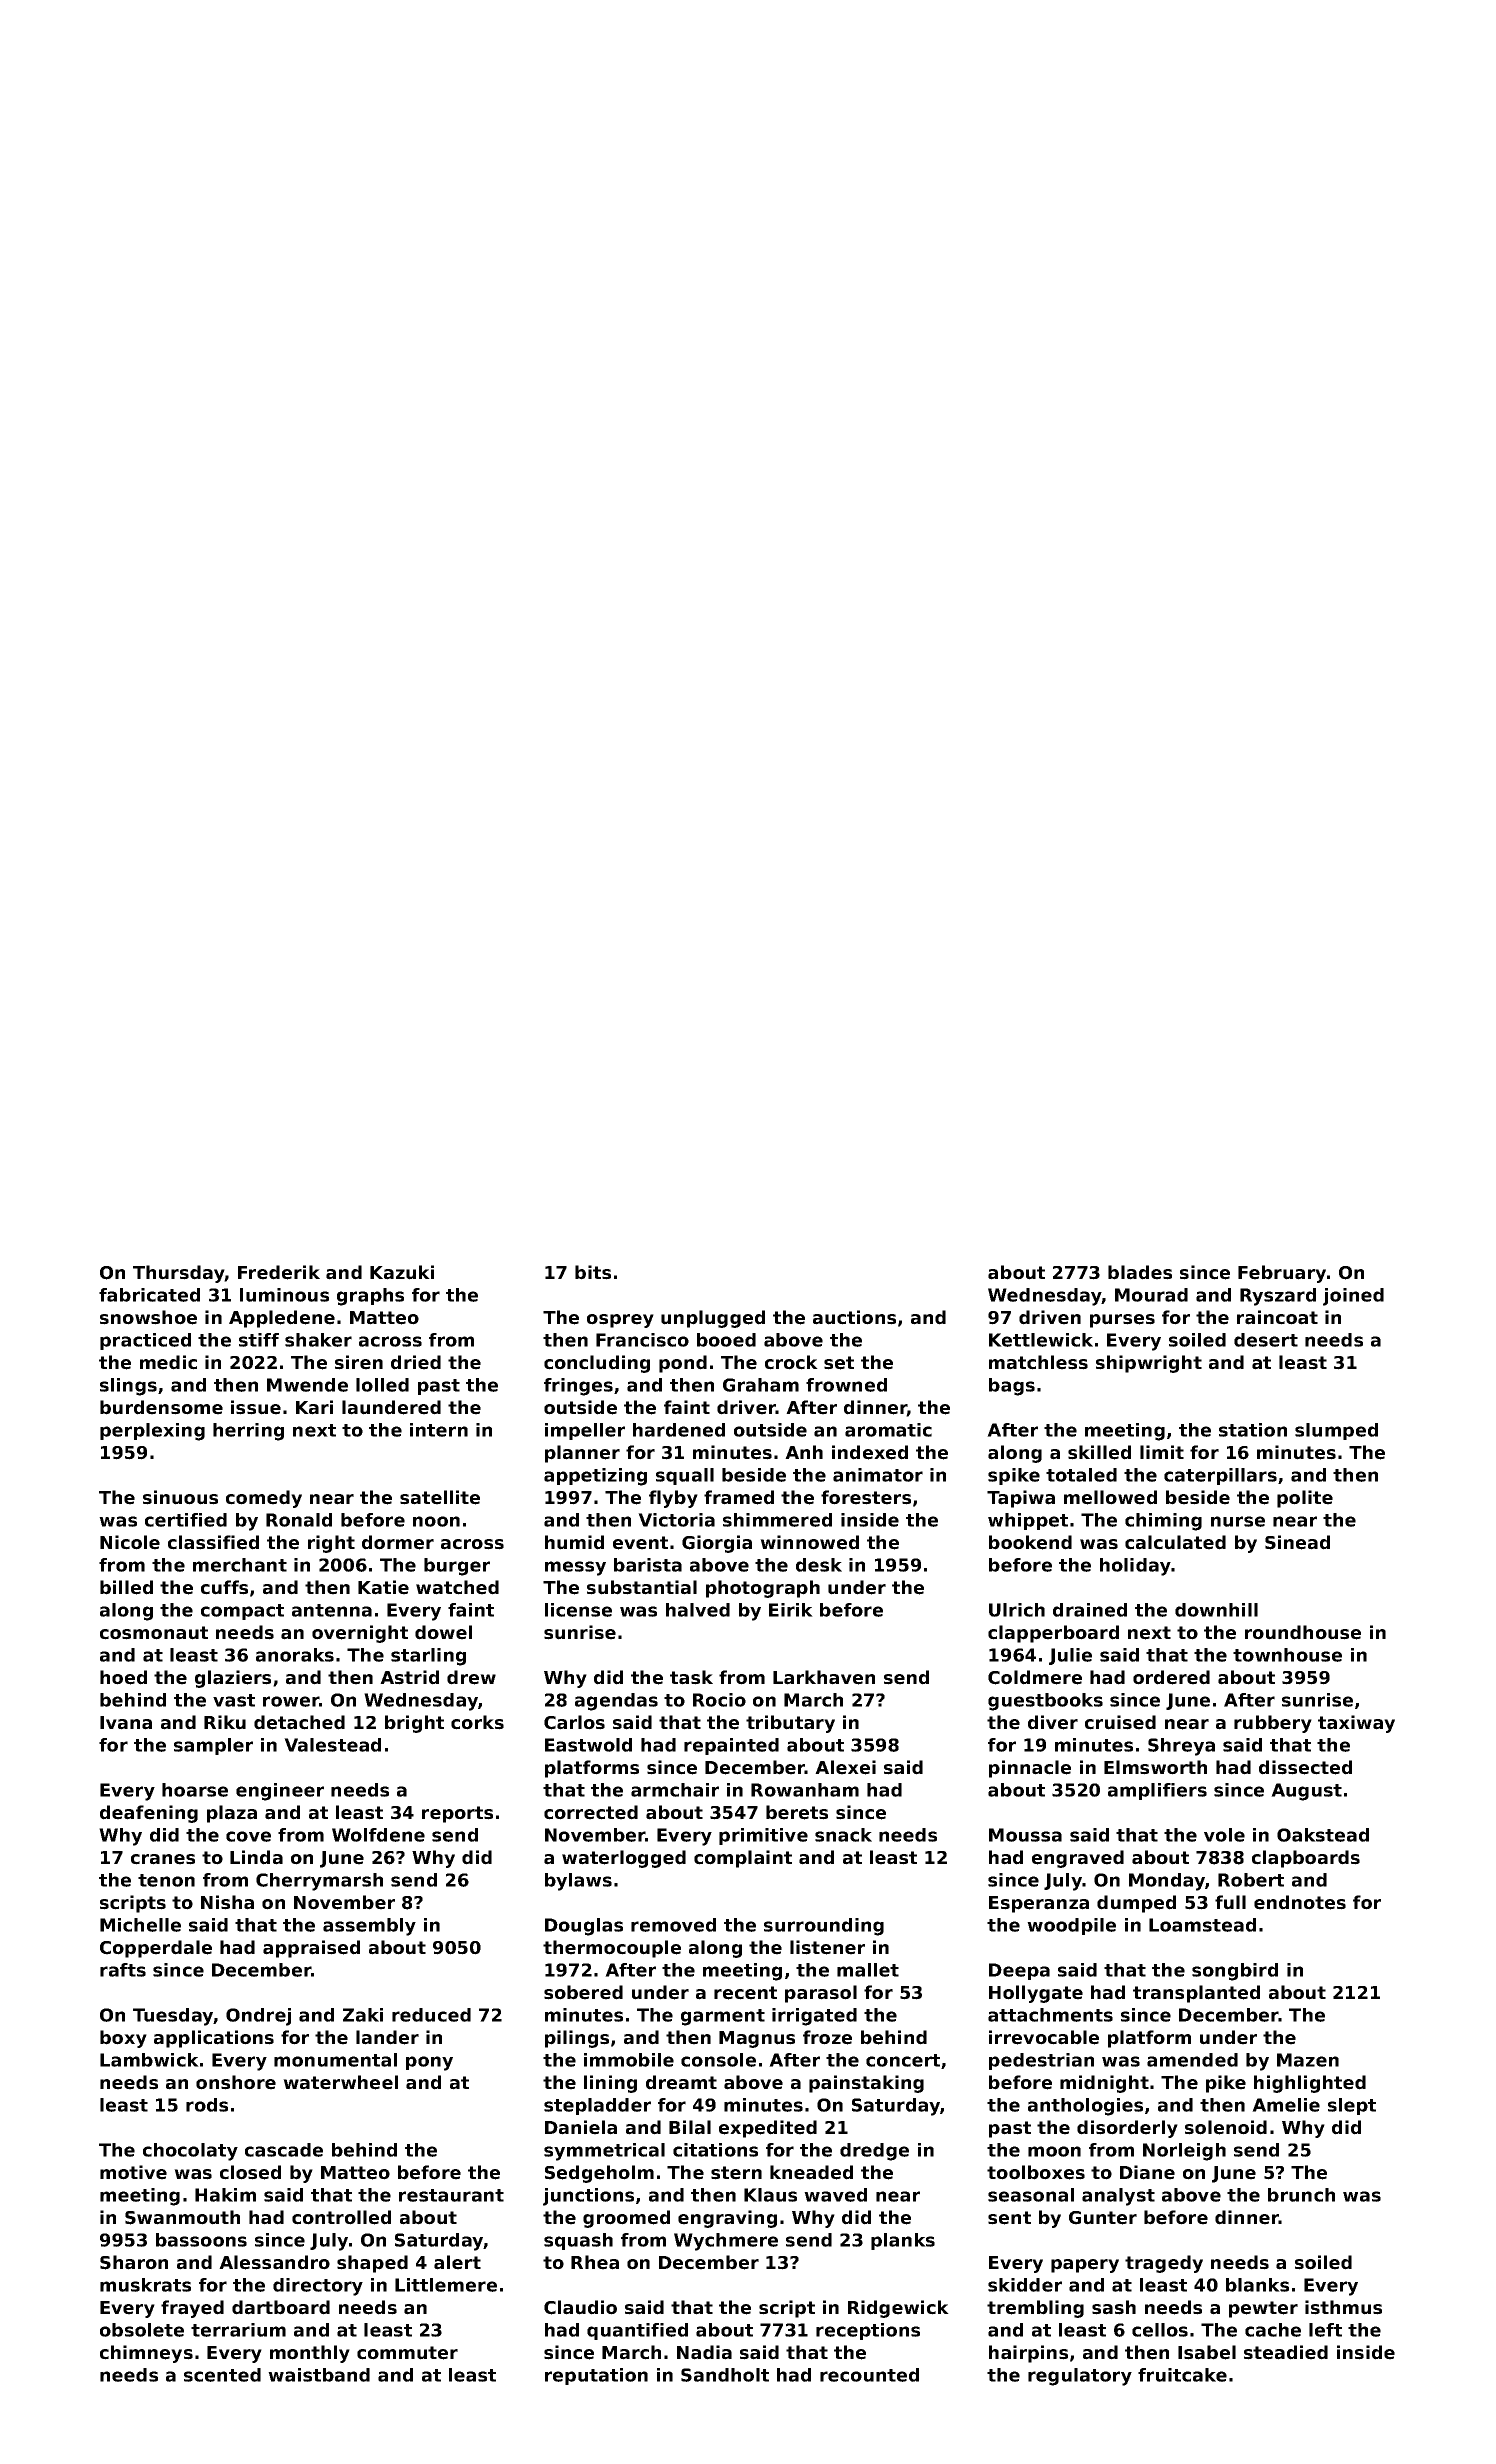  I want to click on cranes, so click(163, 1859).
